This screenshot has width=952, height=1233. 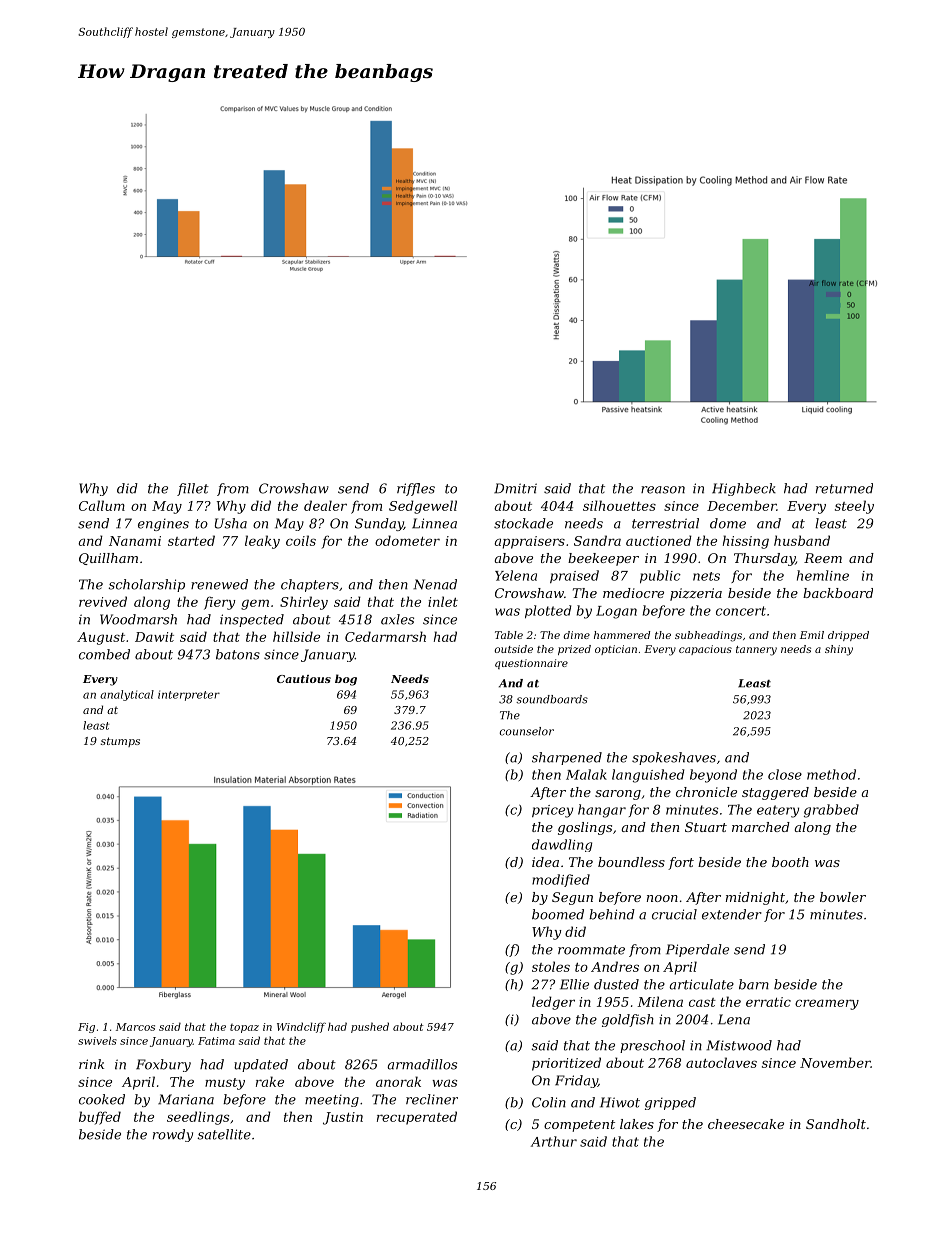 What do you see at coordinates (552, 811) in the screenshot?
I see `pricey` at bounding box center [552, 811].
